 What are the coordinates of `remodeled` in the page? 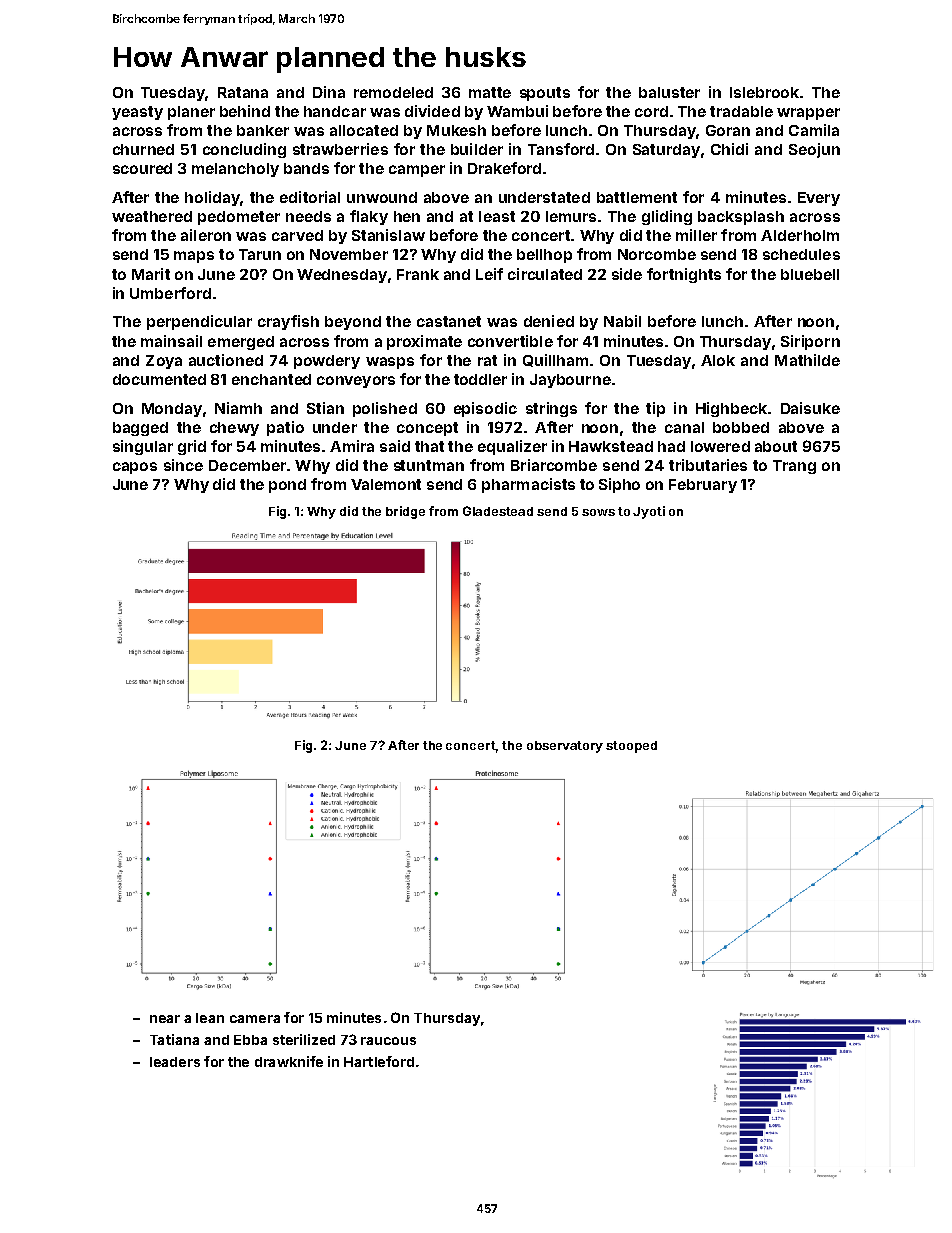 It's located at (393, 92).
